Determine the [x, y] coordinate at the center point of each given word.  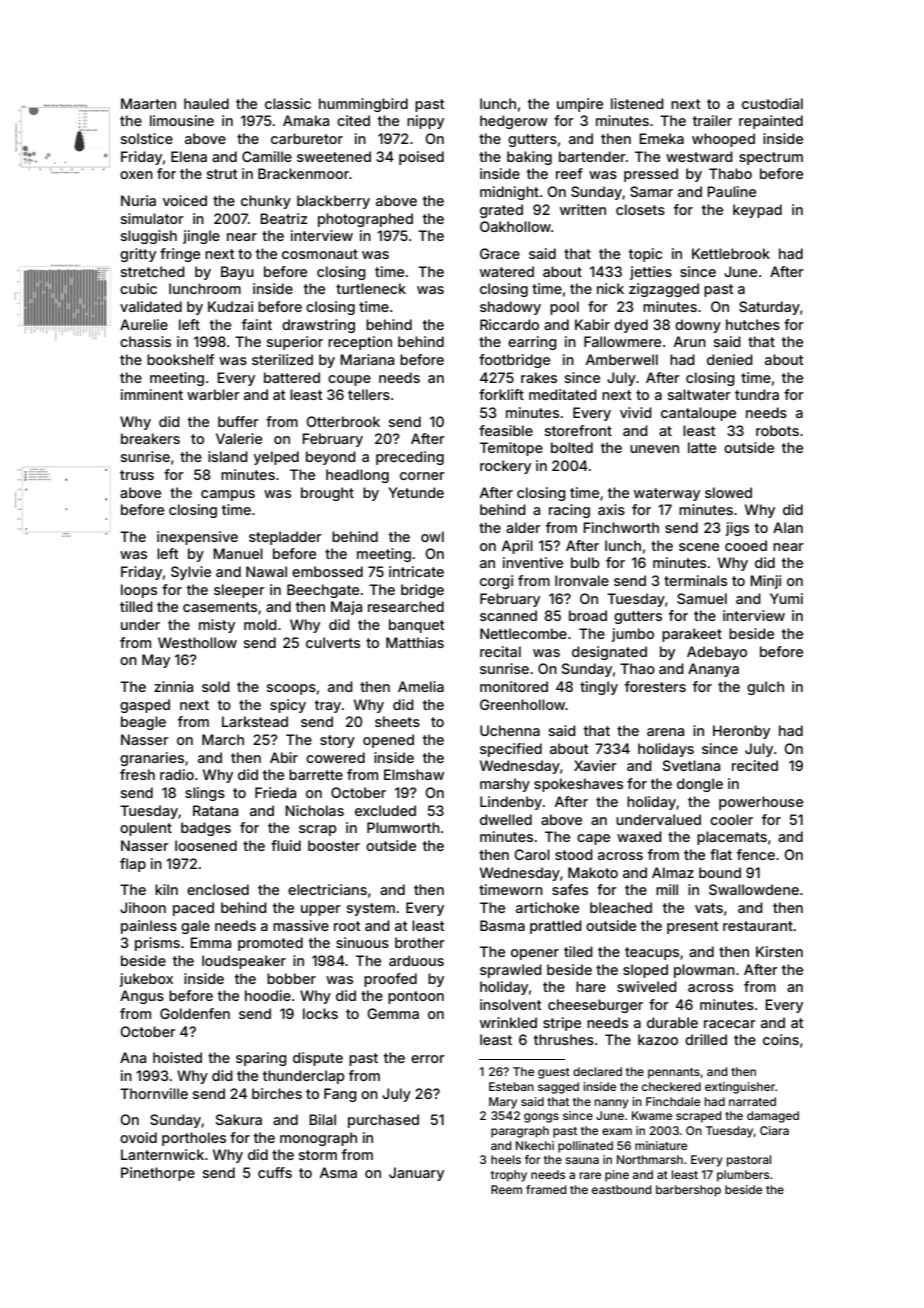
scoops [291, 689]
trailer [712, 120]
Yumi [786, 598]
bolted [572, 447]
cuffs [275, 1172]
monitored [514, 686]
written [583, 209]
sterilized [282, 359]
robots [777, 430]
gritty [138, 255]
